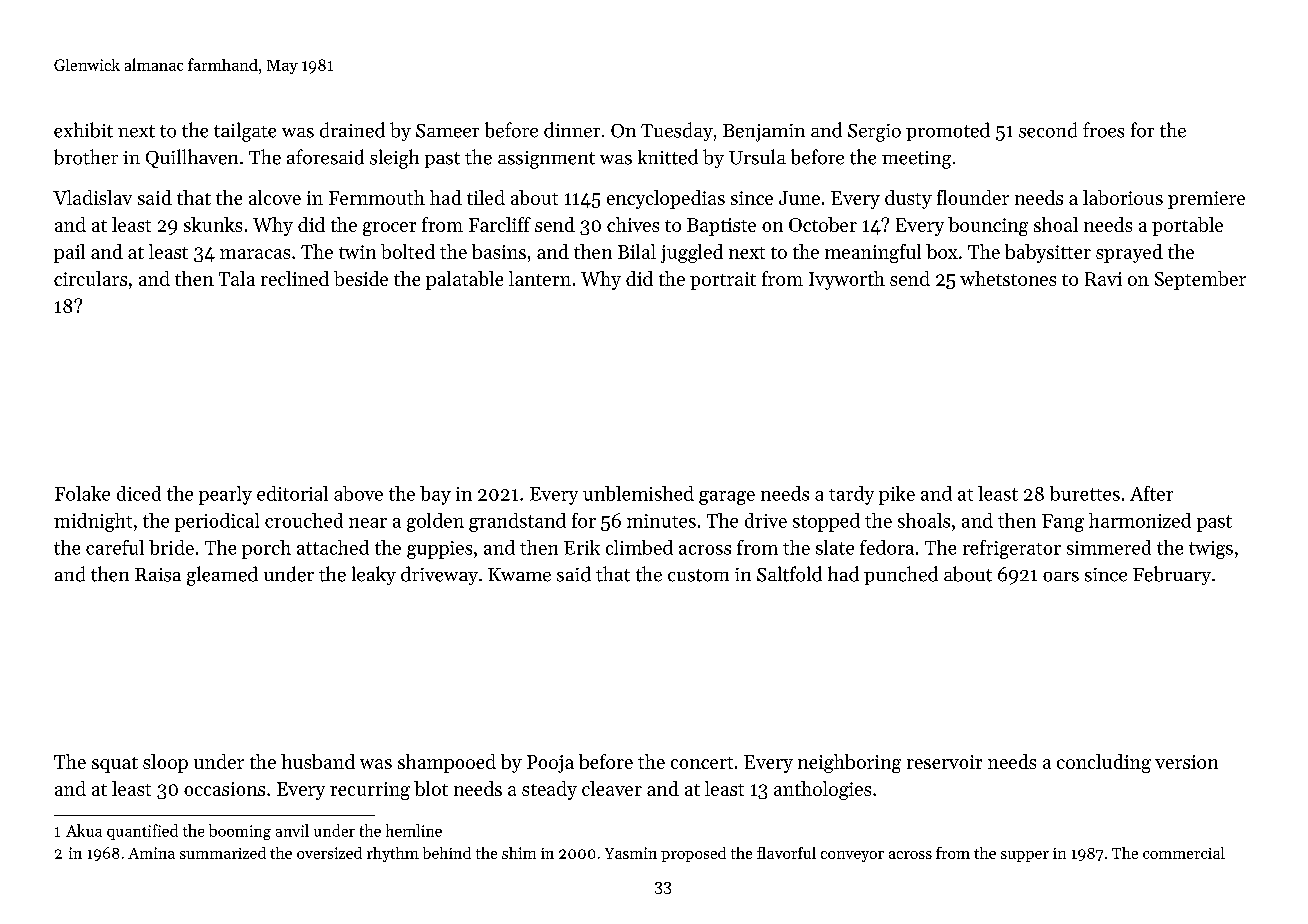 This screenshot has height=924, width=1308. Describe the element at coordinates (897, 495) in the screenshot. I see `pike` at that location.
